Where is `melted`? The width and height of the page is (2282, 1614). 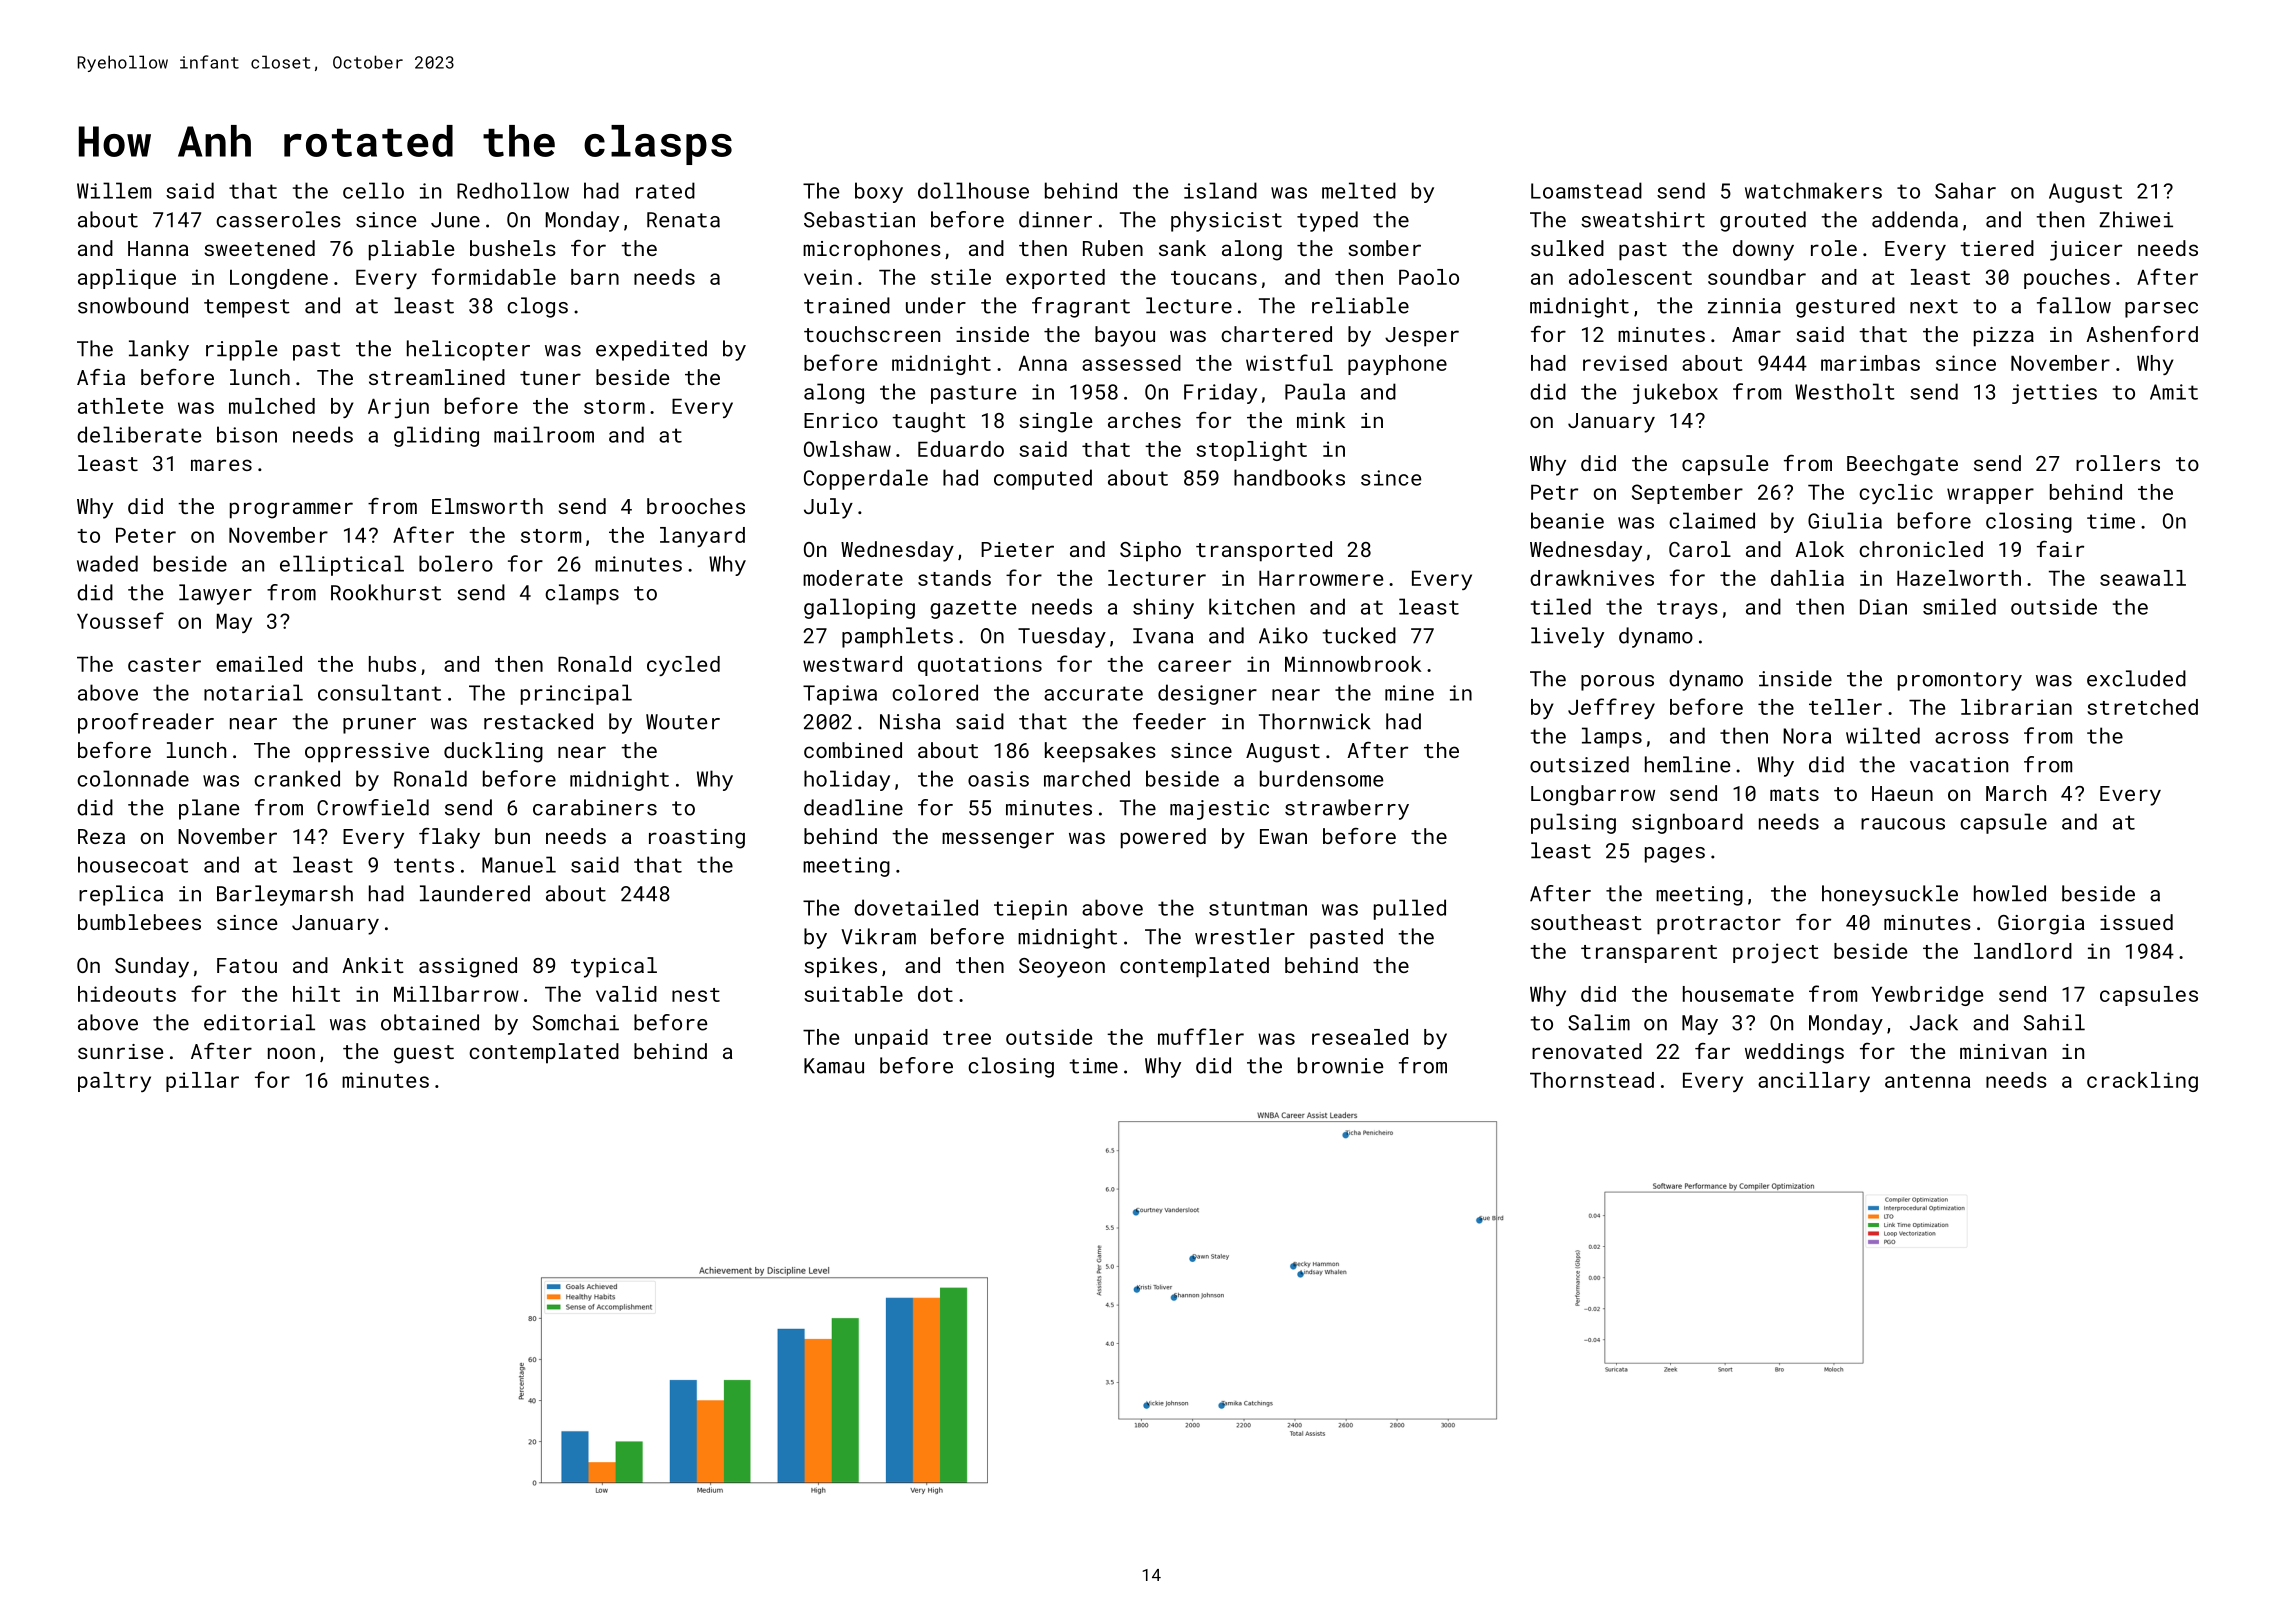
melted is located at coordinates (1359, 190).
